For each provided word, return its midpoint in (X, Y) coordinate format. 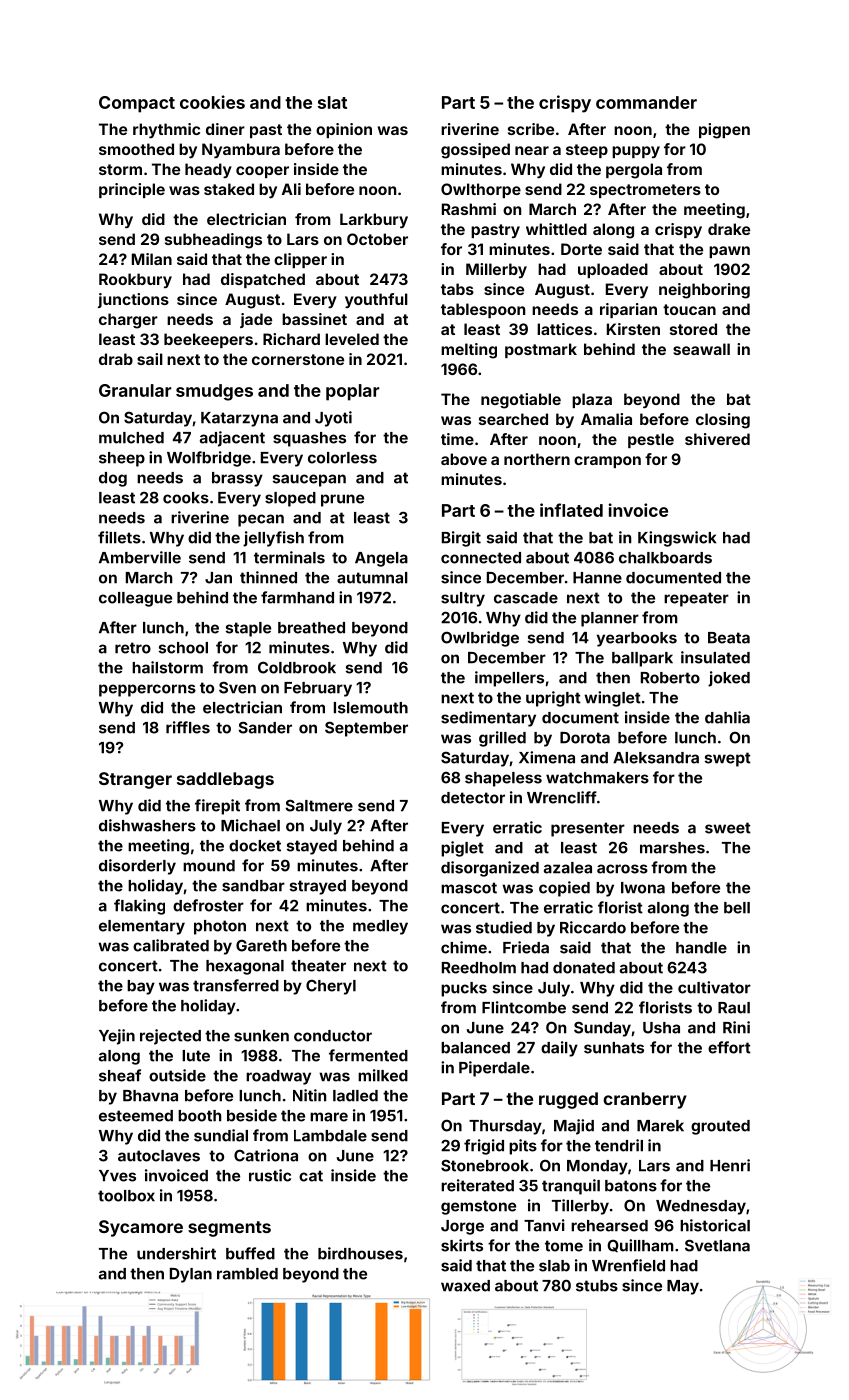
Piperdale (494, 1069)
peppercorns (147, 690)
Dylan (191, 1275)
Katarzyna (239, 419)
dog (113, 479)
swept (728, 759)
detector (473, 798)
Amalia (606, 419)
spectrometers (645, 191)
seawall (701, 349)
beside (252, 1115)
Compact (137, 104)
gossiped (475, 151)
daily (559, 1049)
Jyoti (333, 419)
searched (513, 419)
